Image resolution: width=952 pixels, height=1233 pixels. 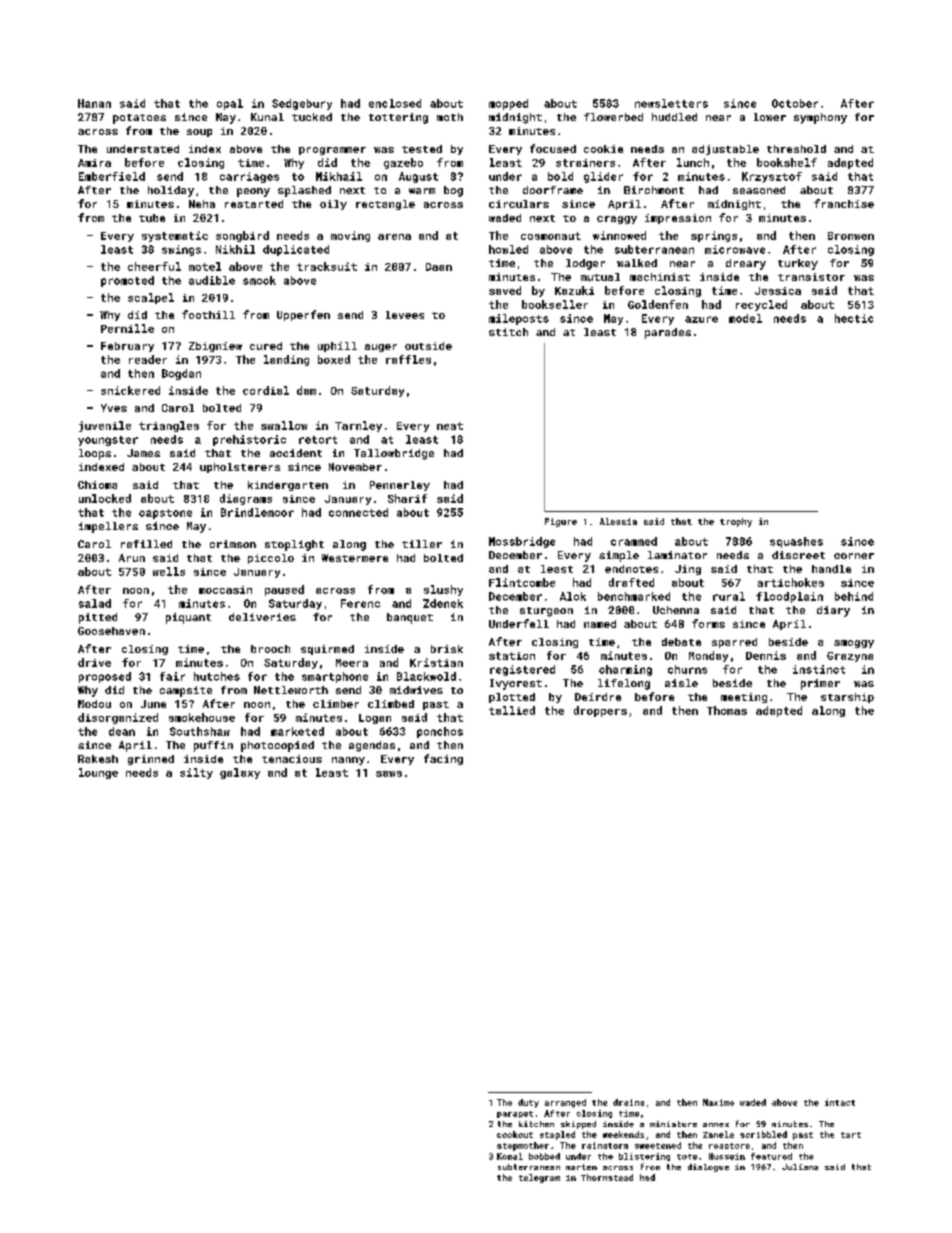 I want to click on starship, so click(x=847, y=698).
